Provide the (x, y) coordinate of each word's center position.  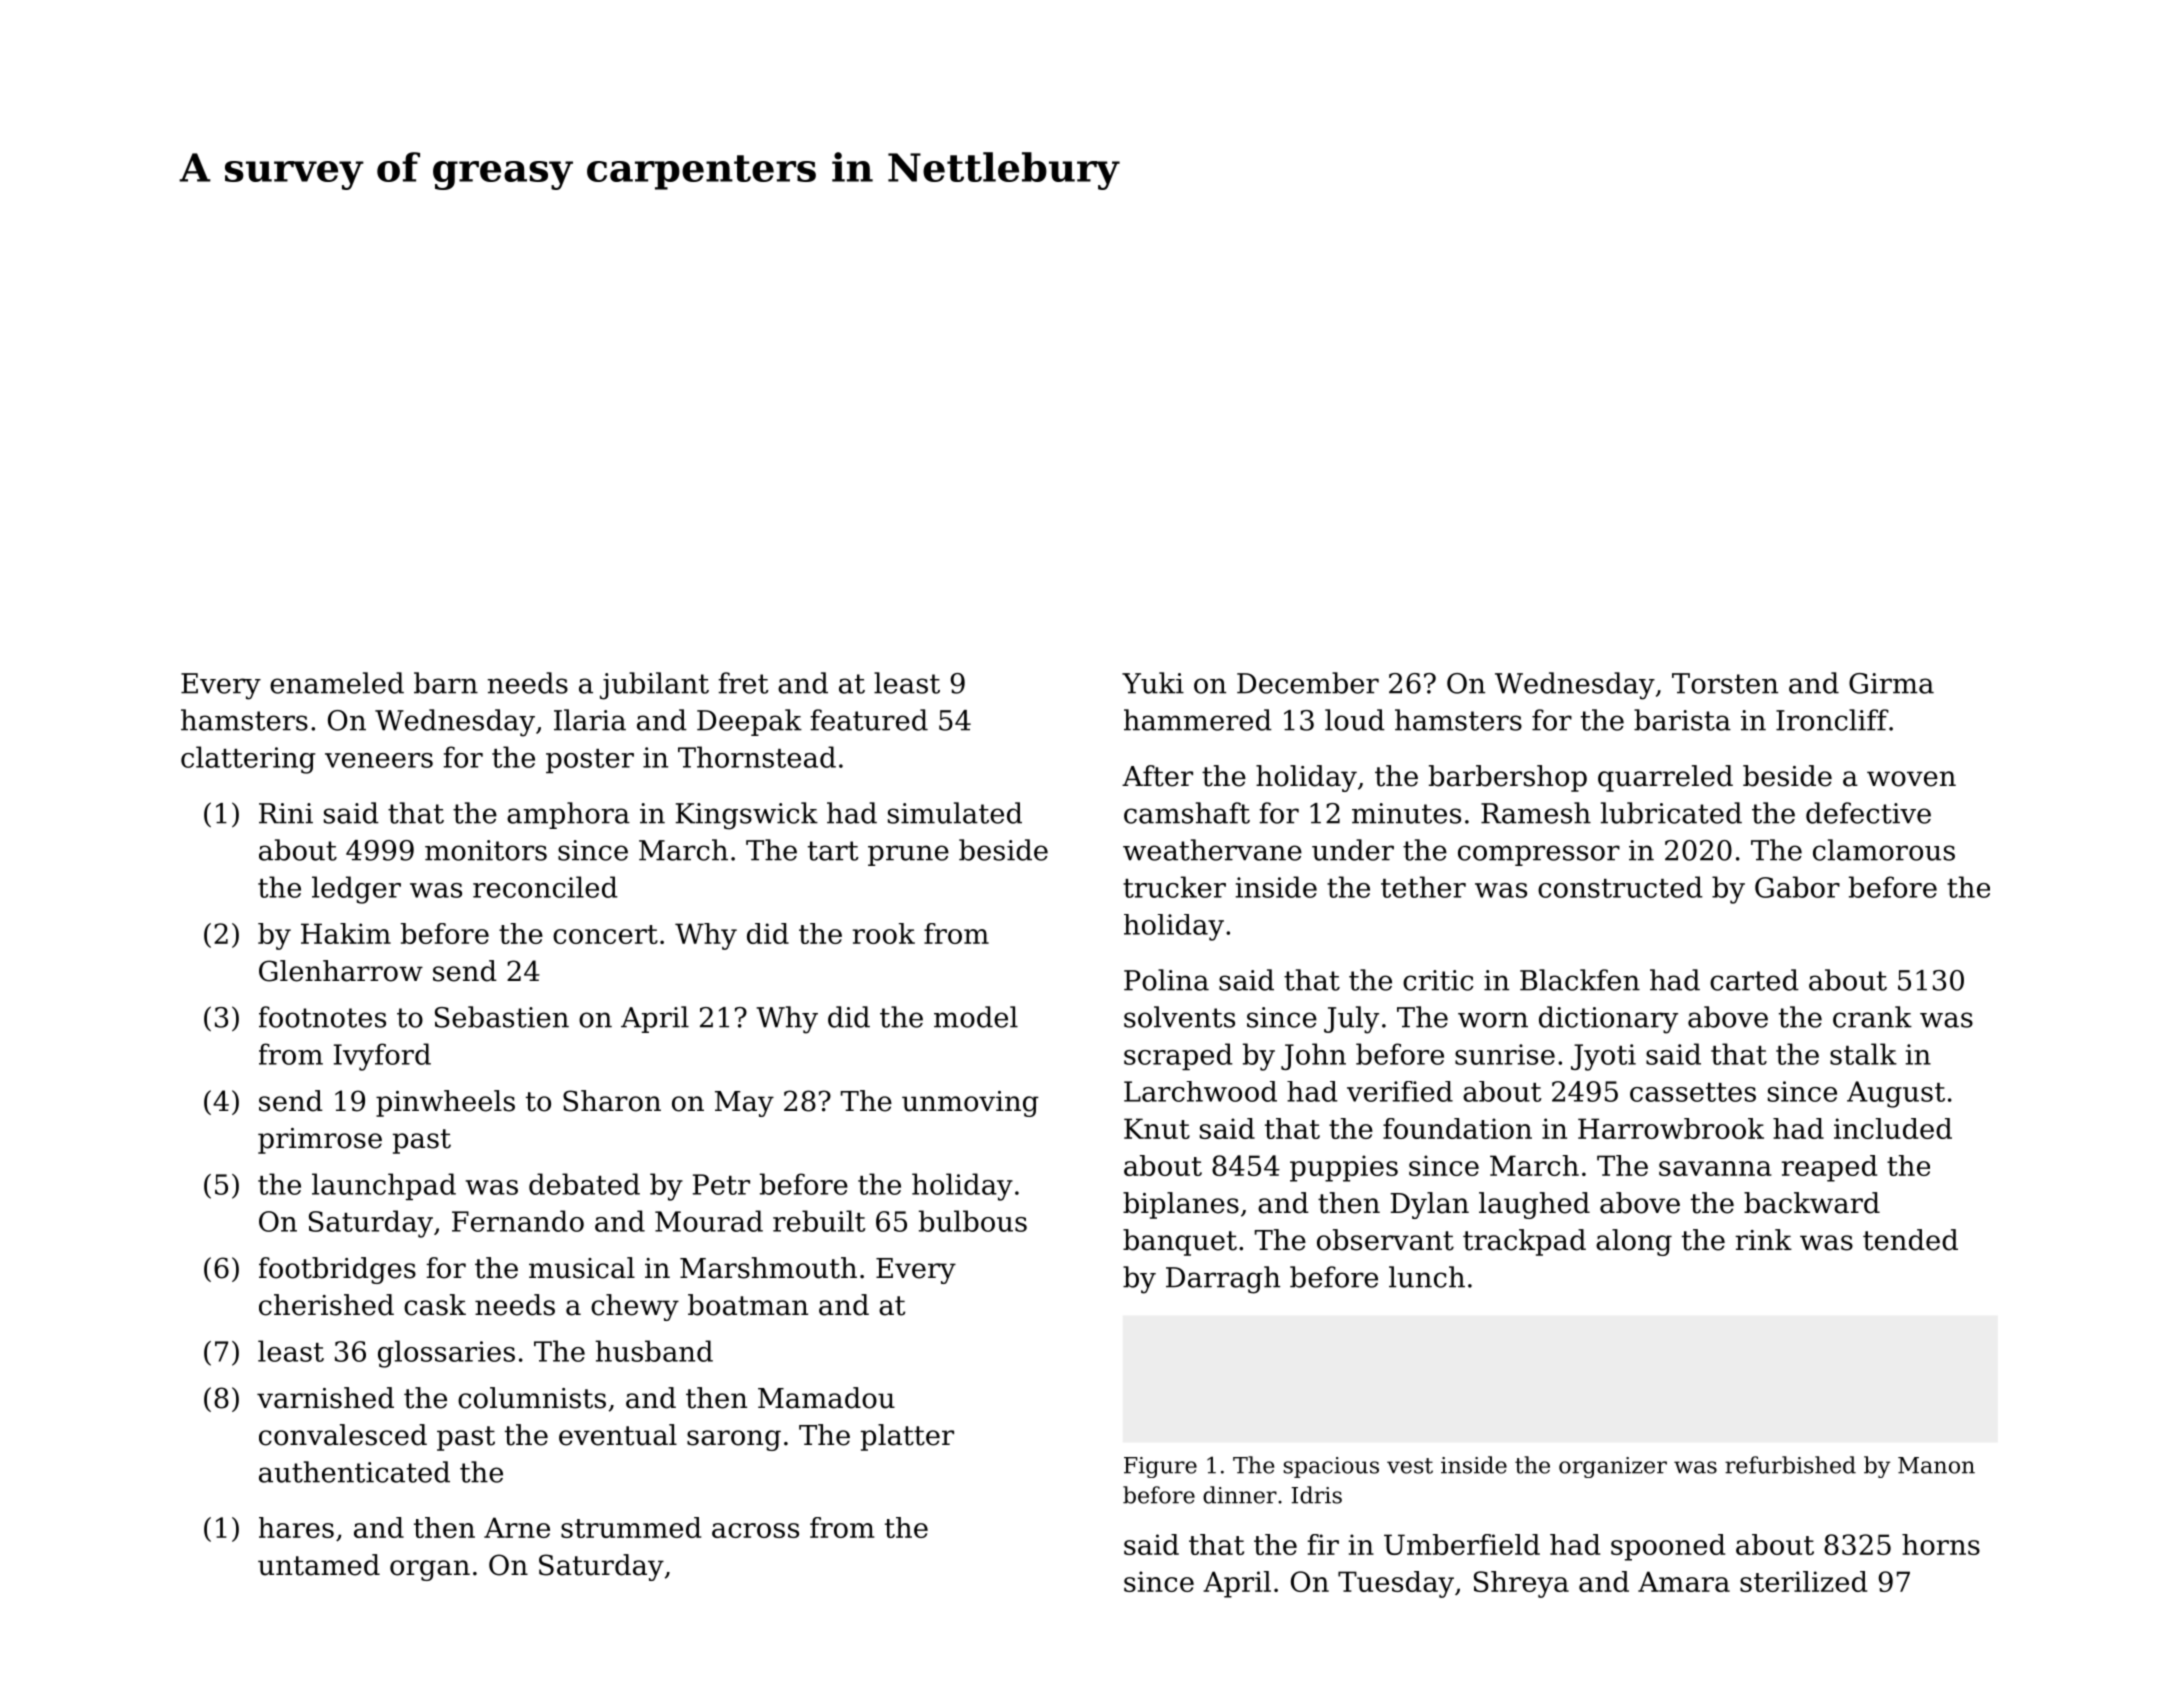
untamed (319, 1565)
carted (1754, 980)
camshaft (1187, 813)
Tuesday (1396, 1584)
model (976, 1017)
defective (1868, 813)
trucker (1174, 887)
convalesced (343, 1435)
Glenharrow (341, 971)
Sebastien (502, 1017)
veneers (379, 760)
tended (1910, 1240)
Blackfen (1580, 980)
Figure (1160, 1467)
